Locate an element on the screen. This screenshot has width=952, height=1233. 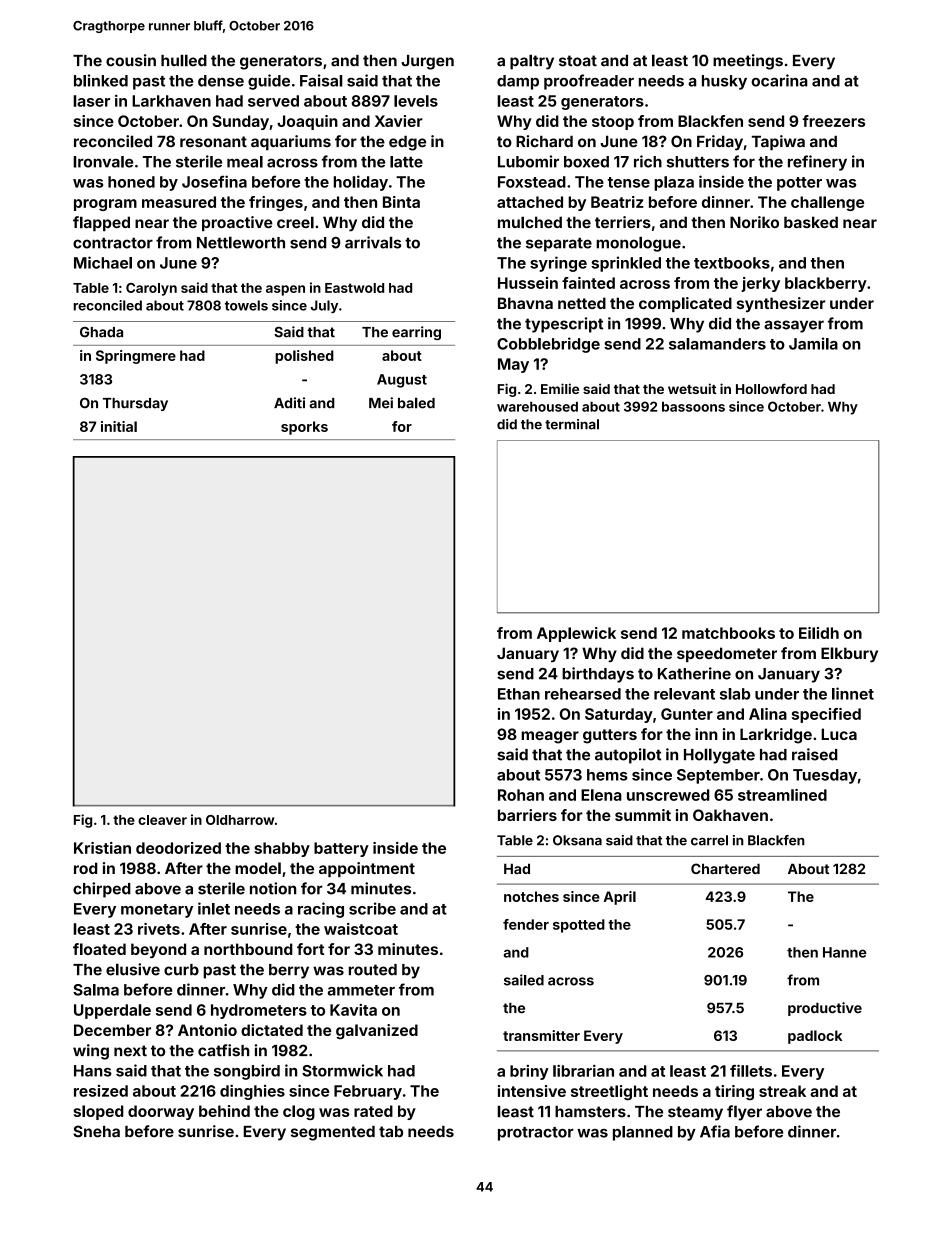
floated is located at coordinates (99, 949).
